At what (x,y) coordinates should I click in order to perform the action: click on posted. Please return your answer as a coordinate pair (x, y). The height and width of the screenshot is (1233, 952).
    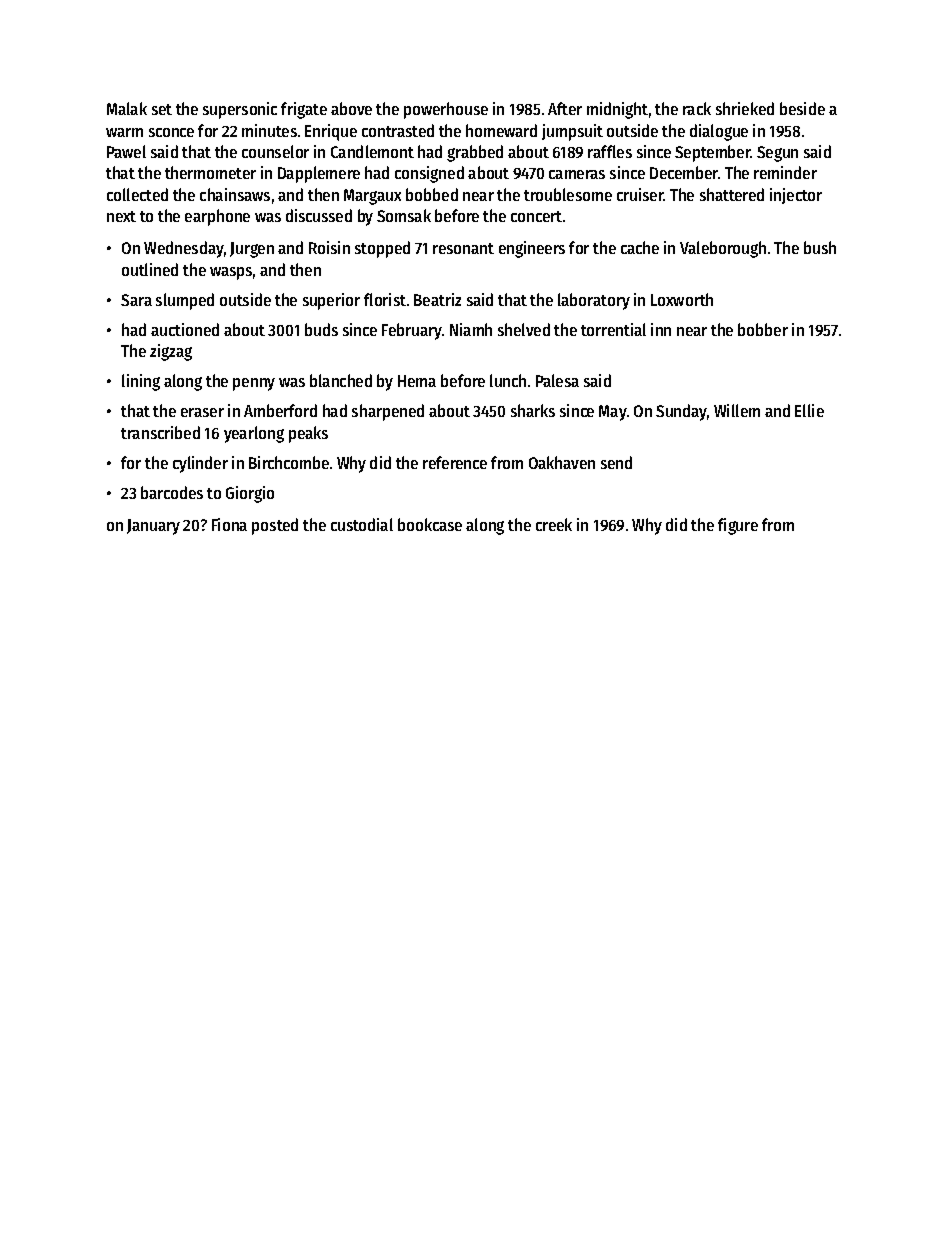
    Looking at the image, I should click on (275, 526).
